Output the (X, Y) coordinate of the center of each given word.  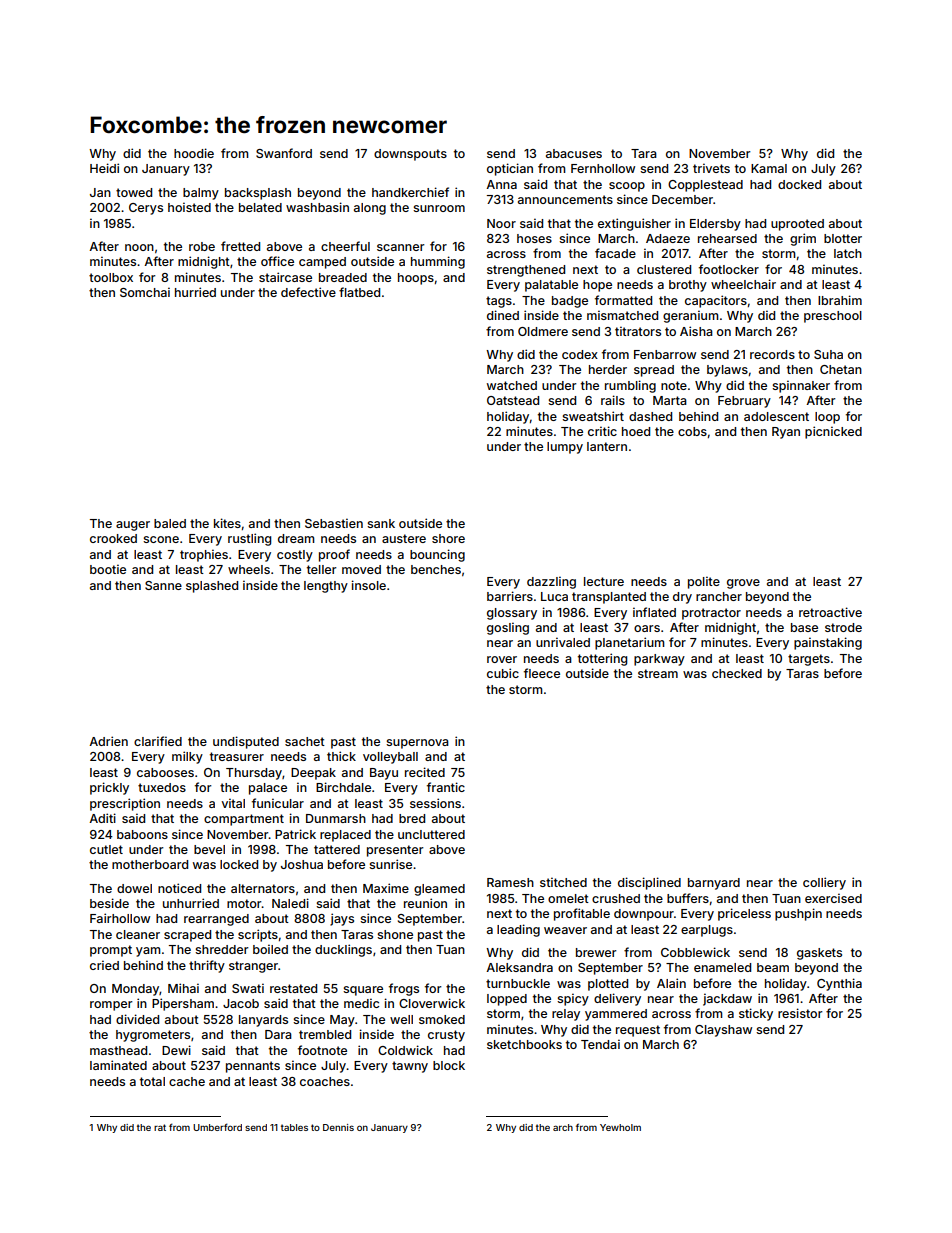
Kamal (769, 168)
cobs (692, 431)
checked (737, 673)
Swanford (284, 153)
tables (294, 1127)
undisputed (246, 742)
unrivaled (563, 642)
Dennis (338, 1127)
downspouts (410, 155)
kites (227, 523)
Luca (554, 596)
